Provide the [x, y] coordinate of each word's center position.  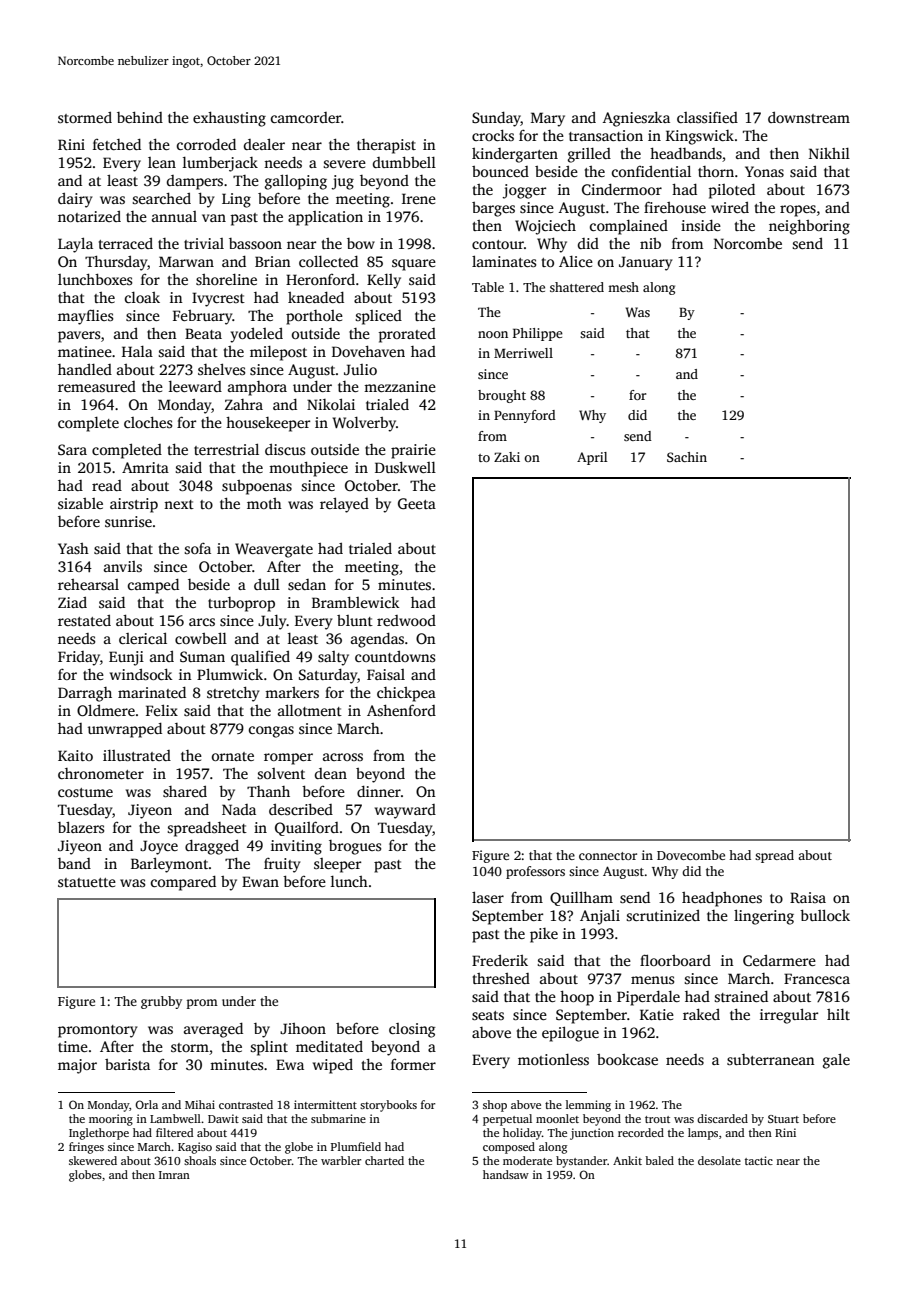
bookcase [627, 1059]
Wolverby [364, 424]
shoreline [226, 279]
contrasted [246, 1104]
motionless [553, 1059]
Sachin [687, 457]
